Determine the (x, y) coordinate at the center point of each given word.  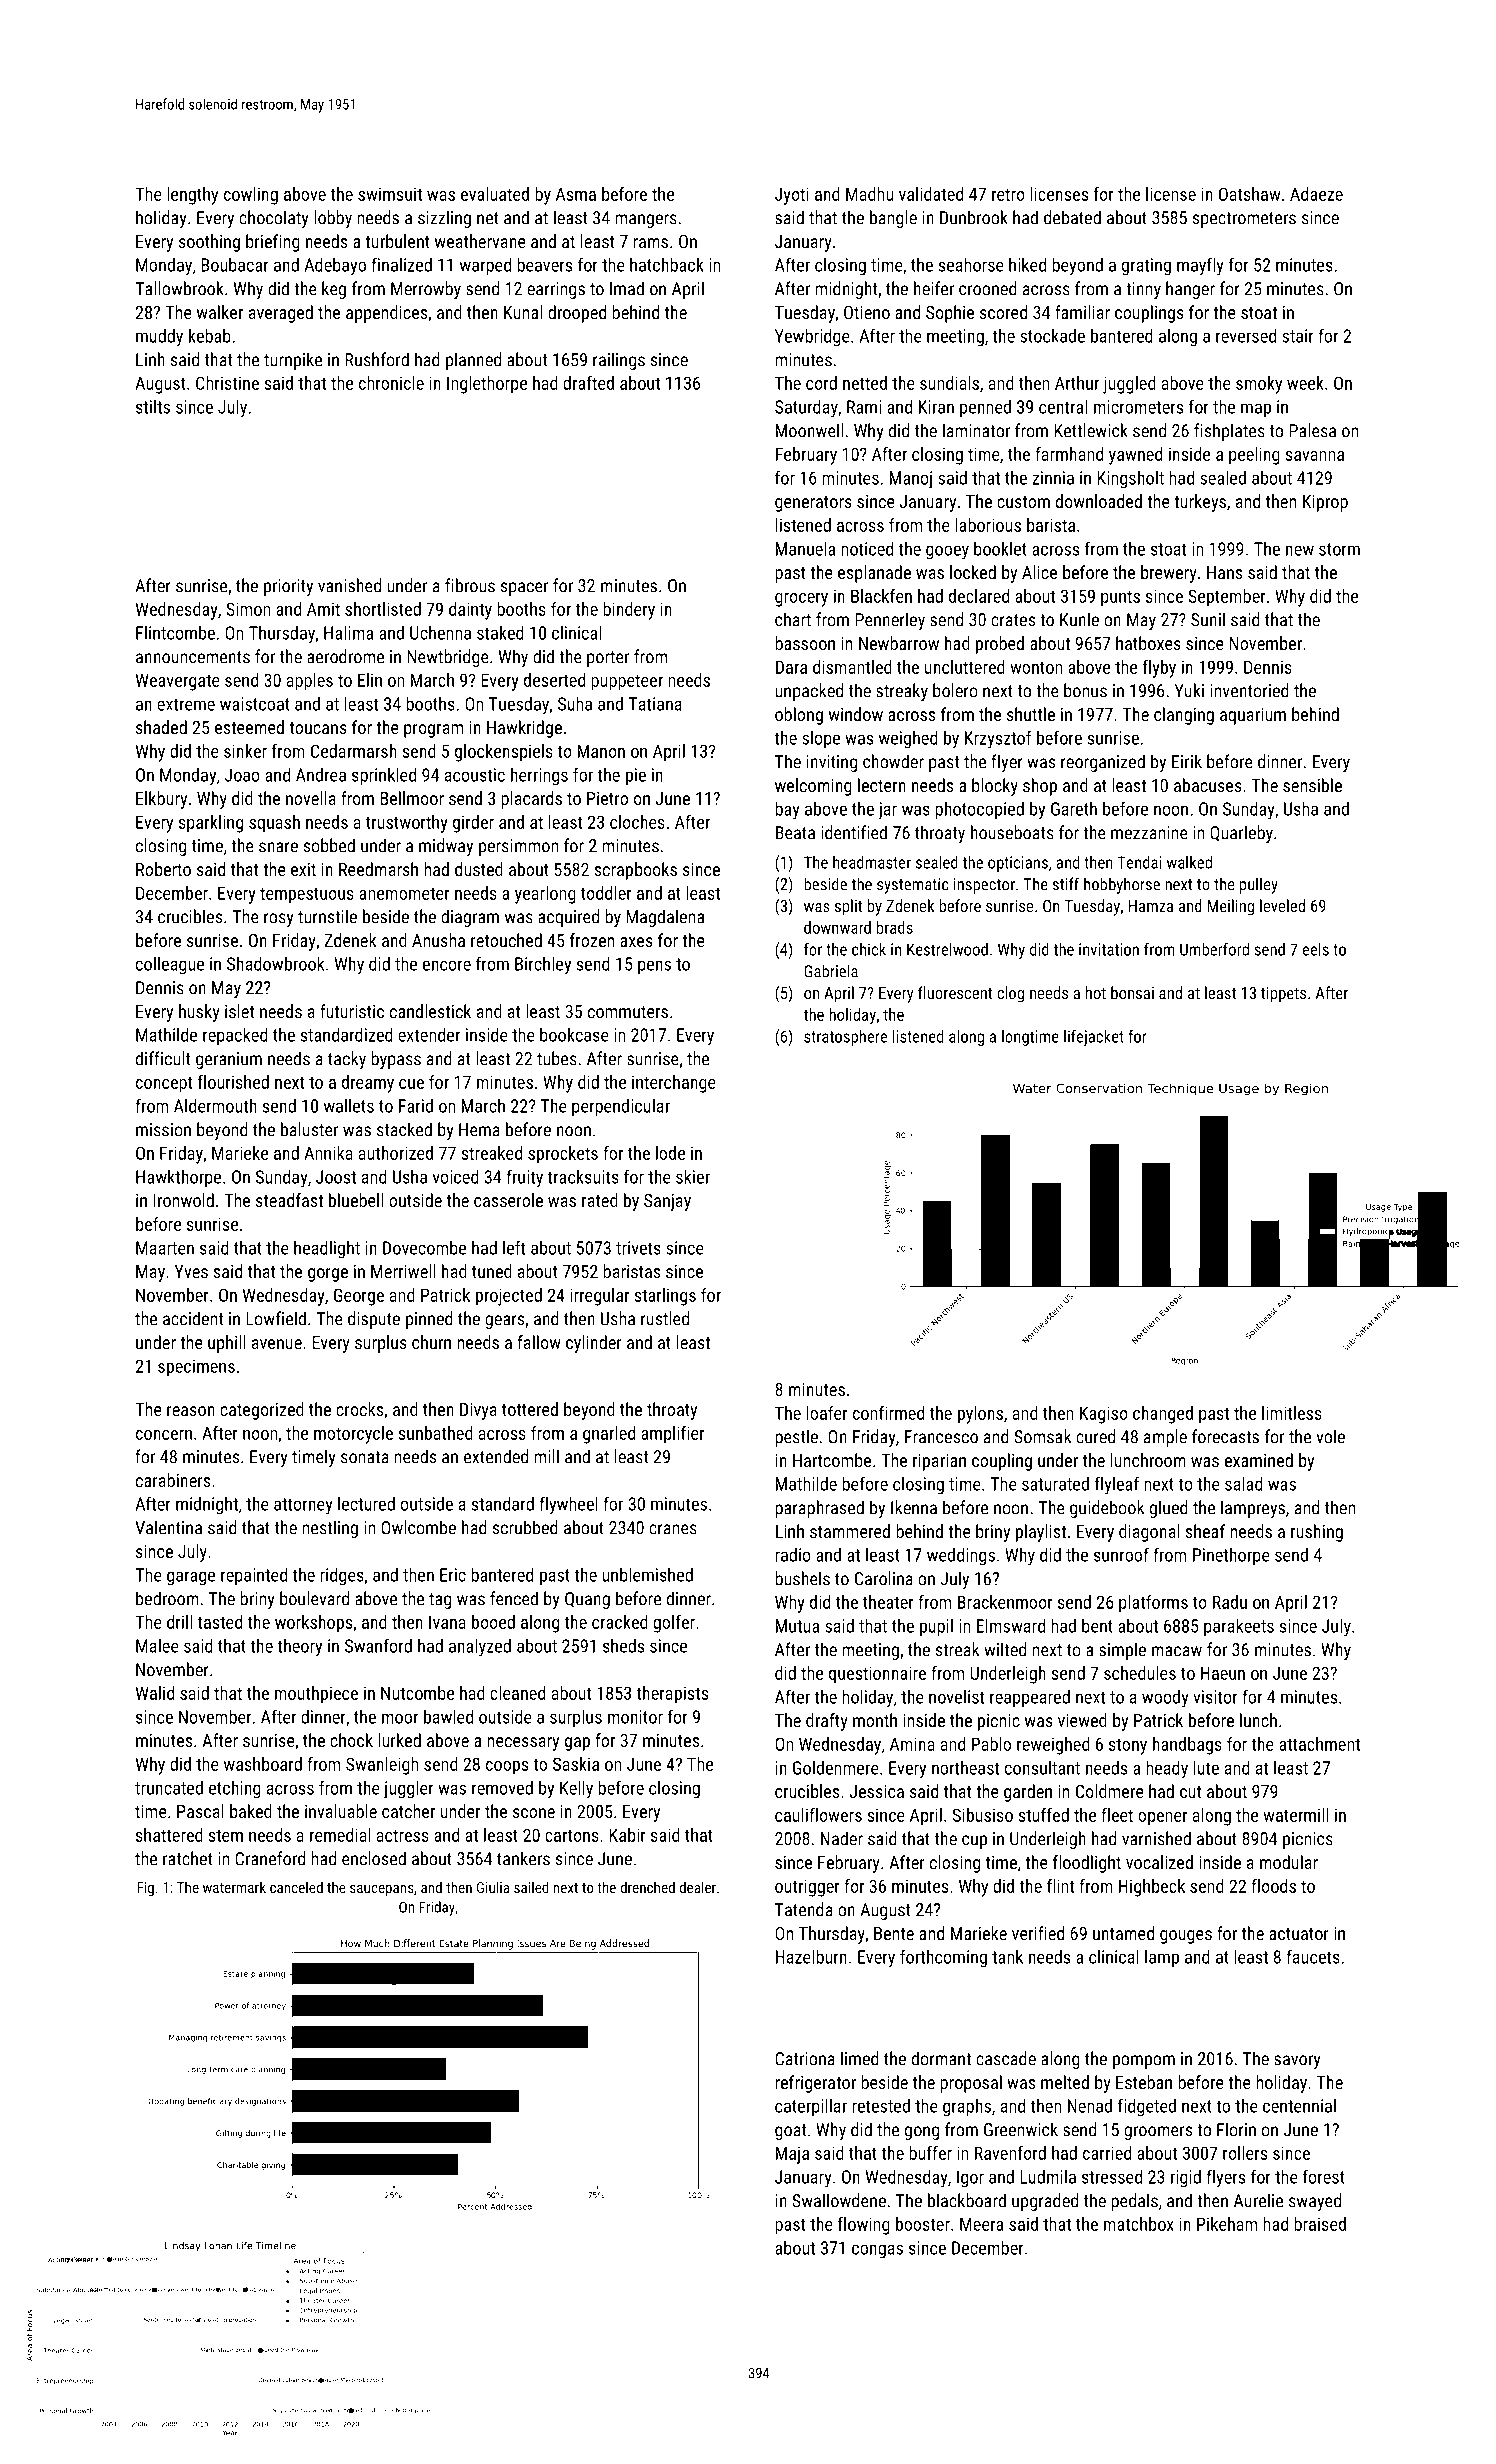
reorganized (1103, 763)
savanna (1314, 456)
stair (1298, 336)
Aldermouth (215, 1106)
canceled (296, 1887)
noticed (867, 548)
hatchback (667, 265)
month (875, 1720)
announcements (193, 657)
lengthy (192, 196)
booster (923, 2224)
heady (1167, 1769)
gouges (1186, 1937)
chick (869, 949)
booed (493, 1622)
